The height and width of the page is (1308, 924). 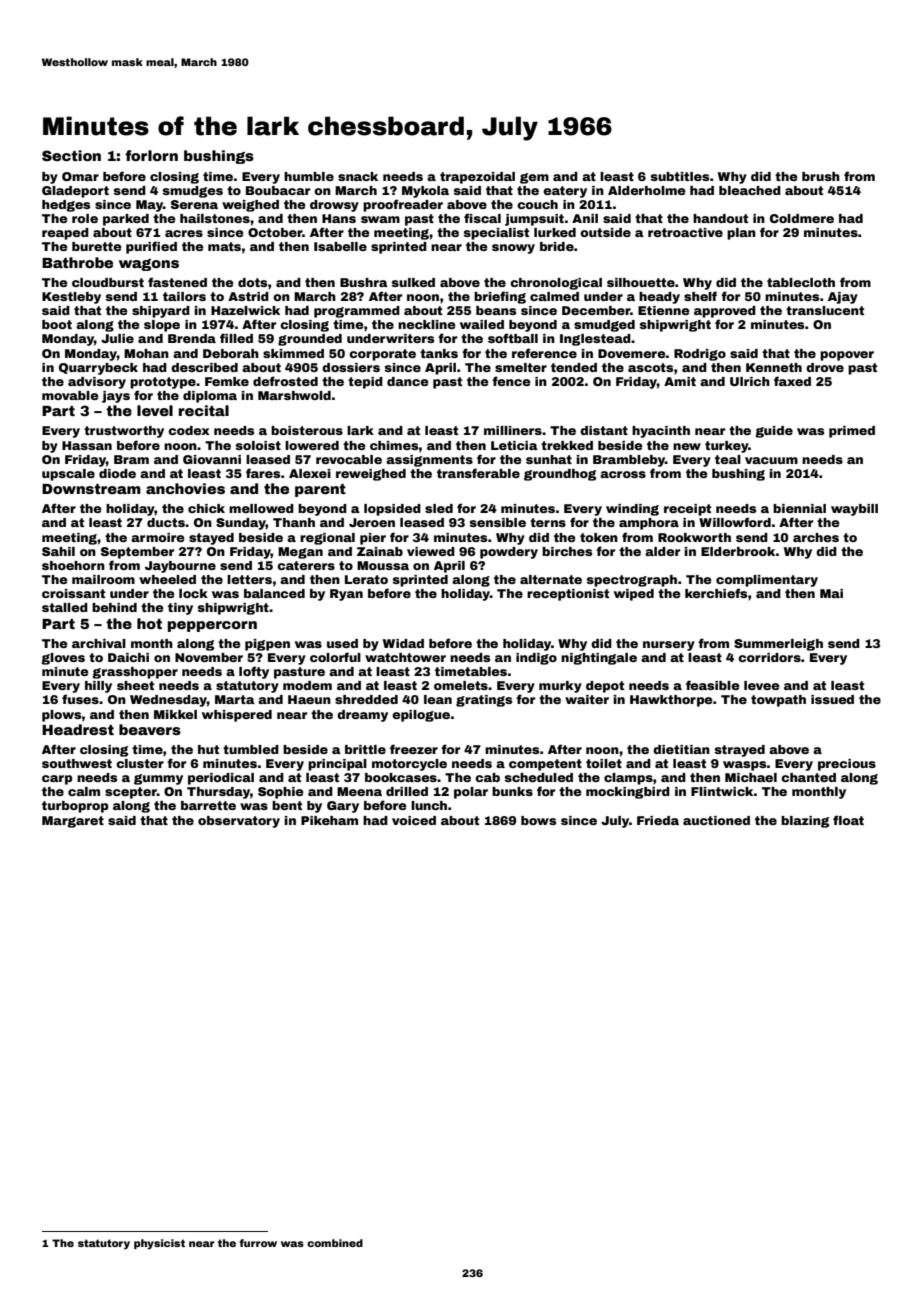 What do you see at coordinates (538, 820) in the page?
I see `bows` at bounding box center [538, 820].
